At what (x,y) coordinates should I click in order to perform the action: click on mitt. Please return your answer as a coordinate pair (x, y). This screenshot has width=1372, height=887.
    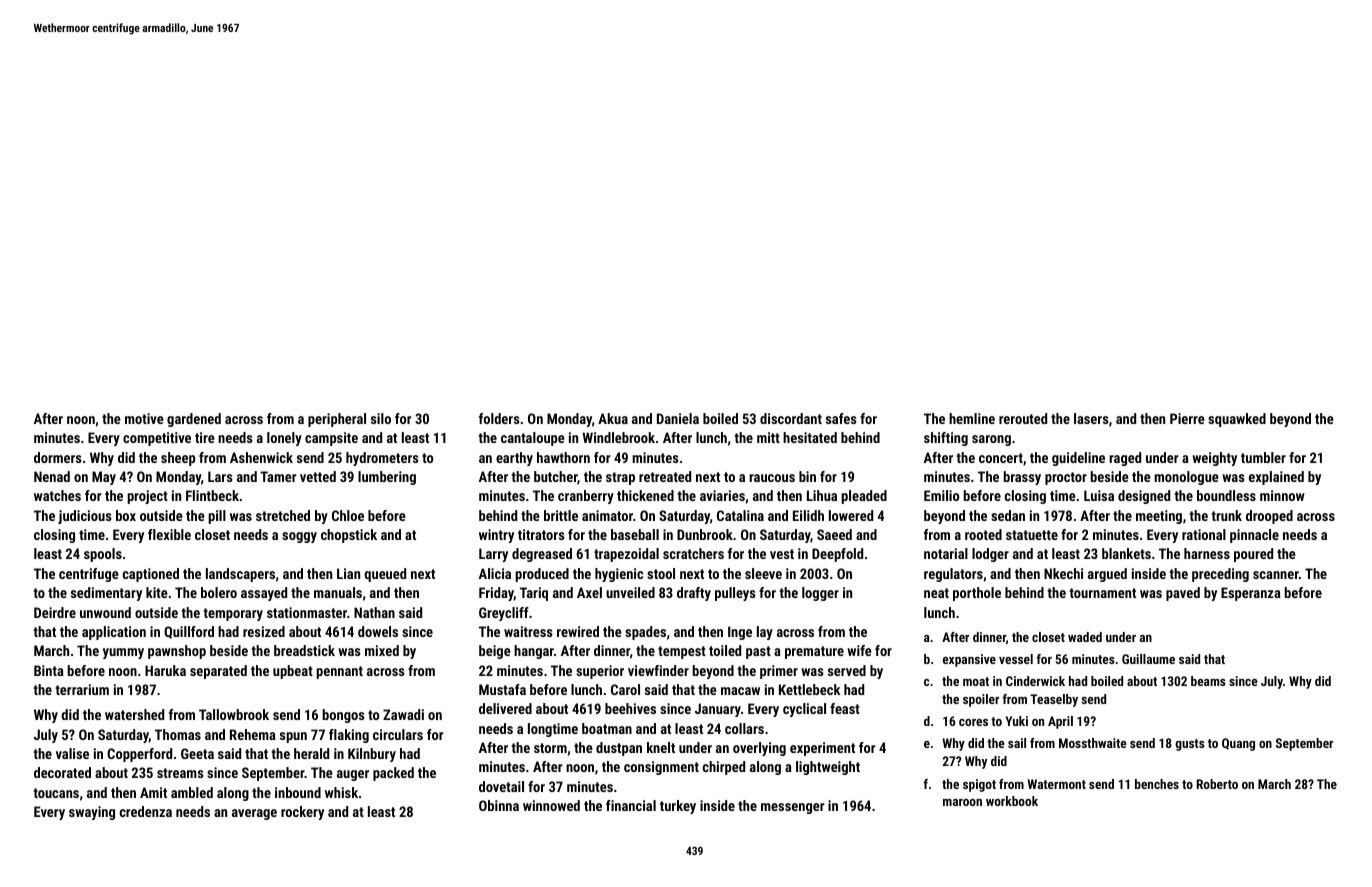
    Looking at the image, I should click on (768, 437).
